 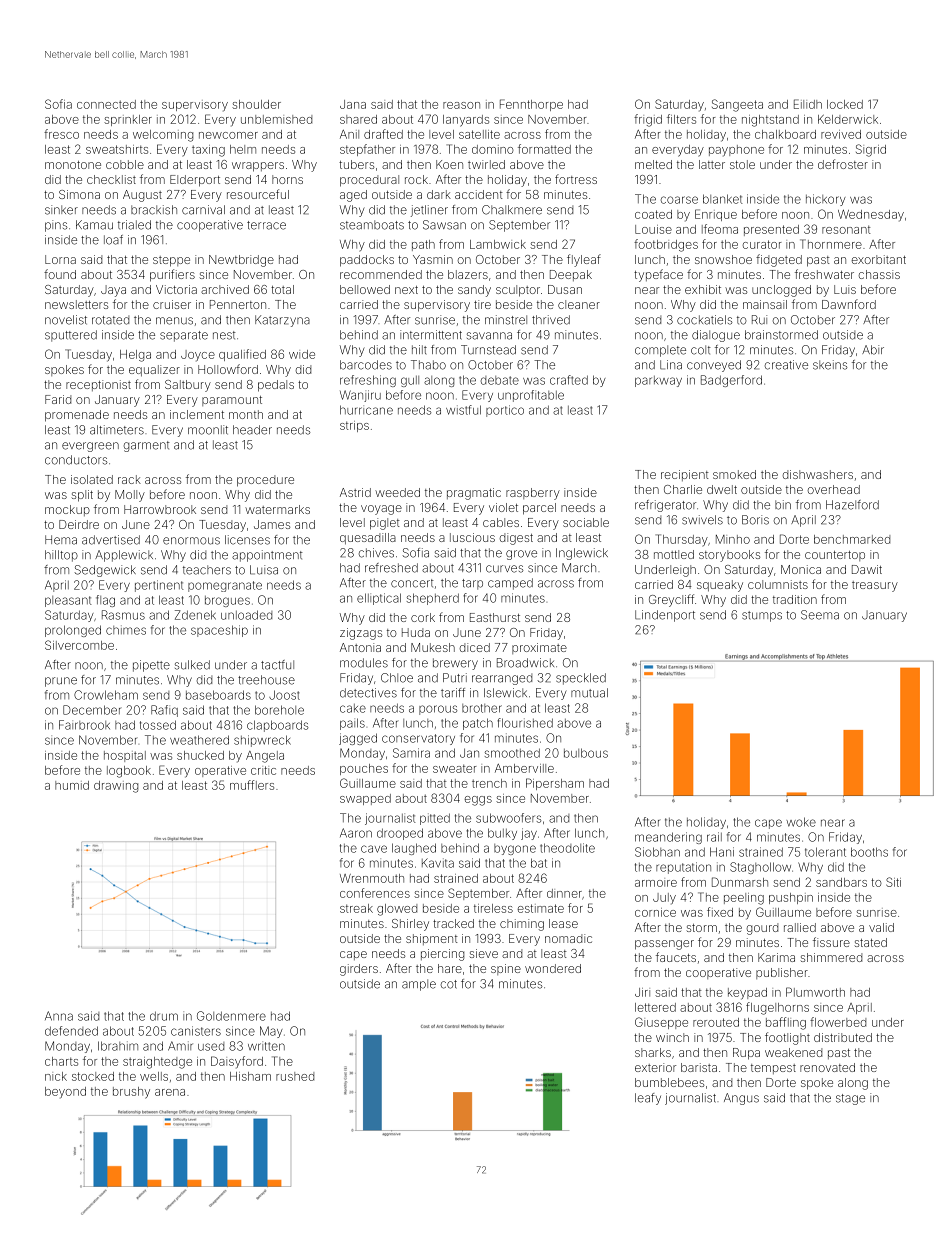 I want to click on Angus, so click(x=741, y=1099).
